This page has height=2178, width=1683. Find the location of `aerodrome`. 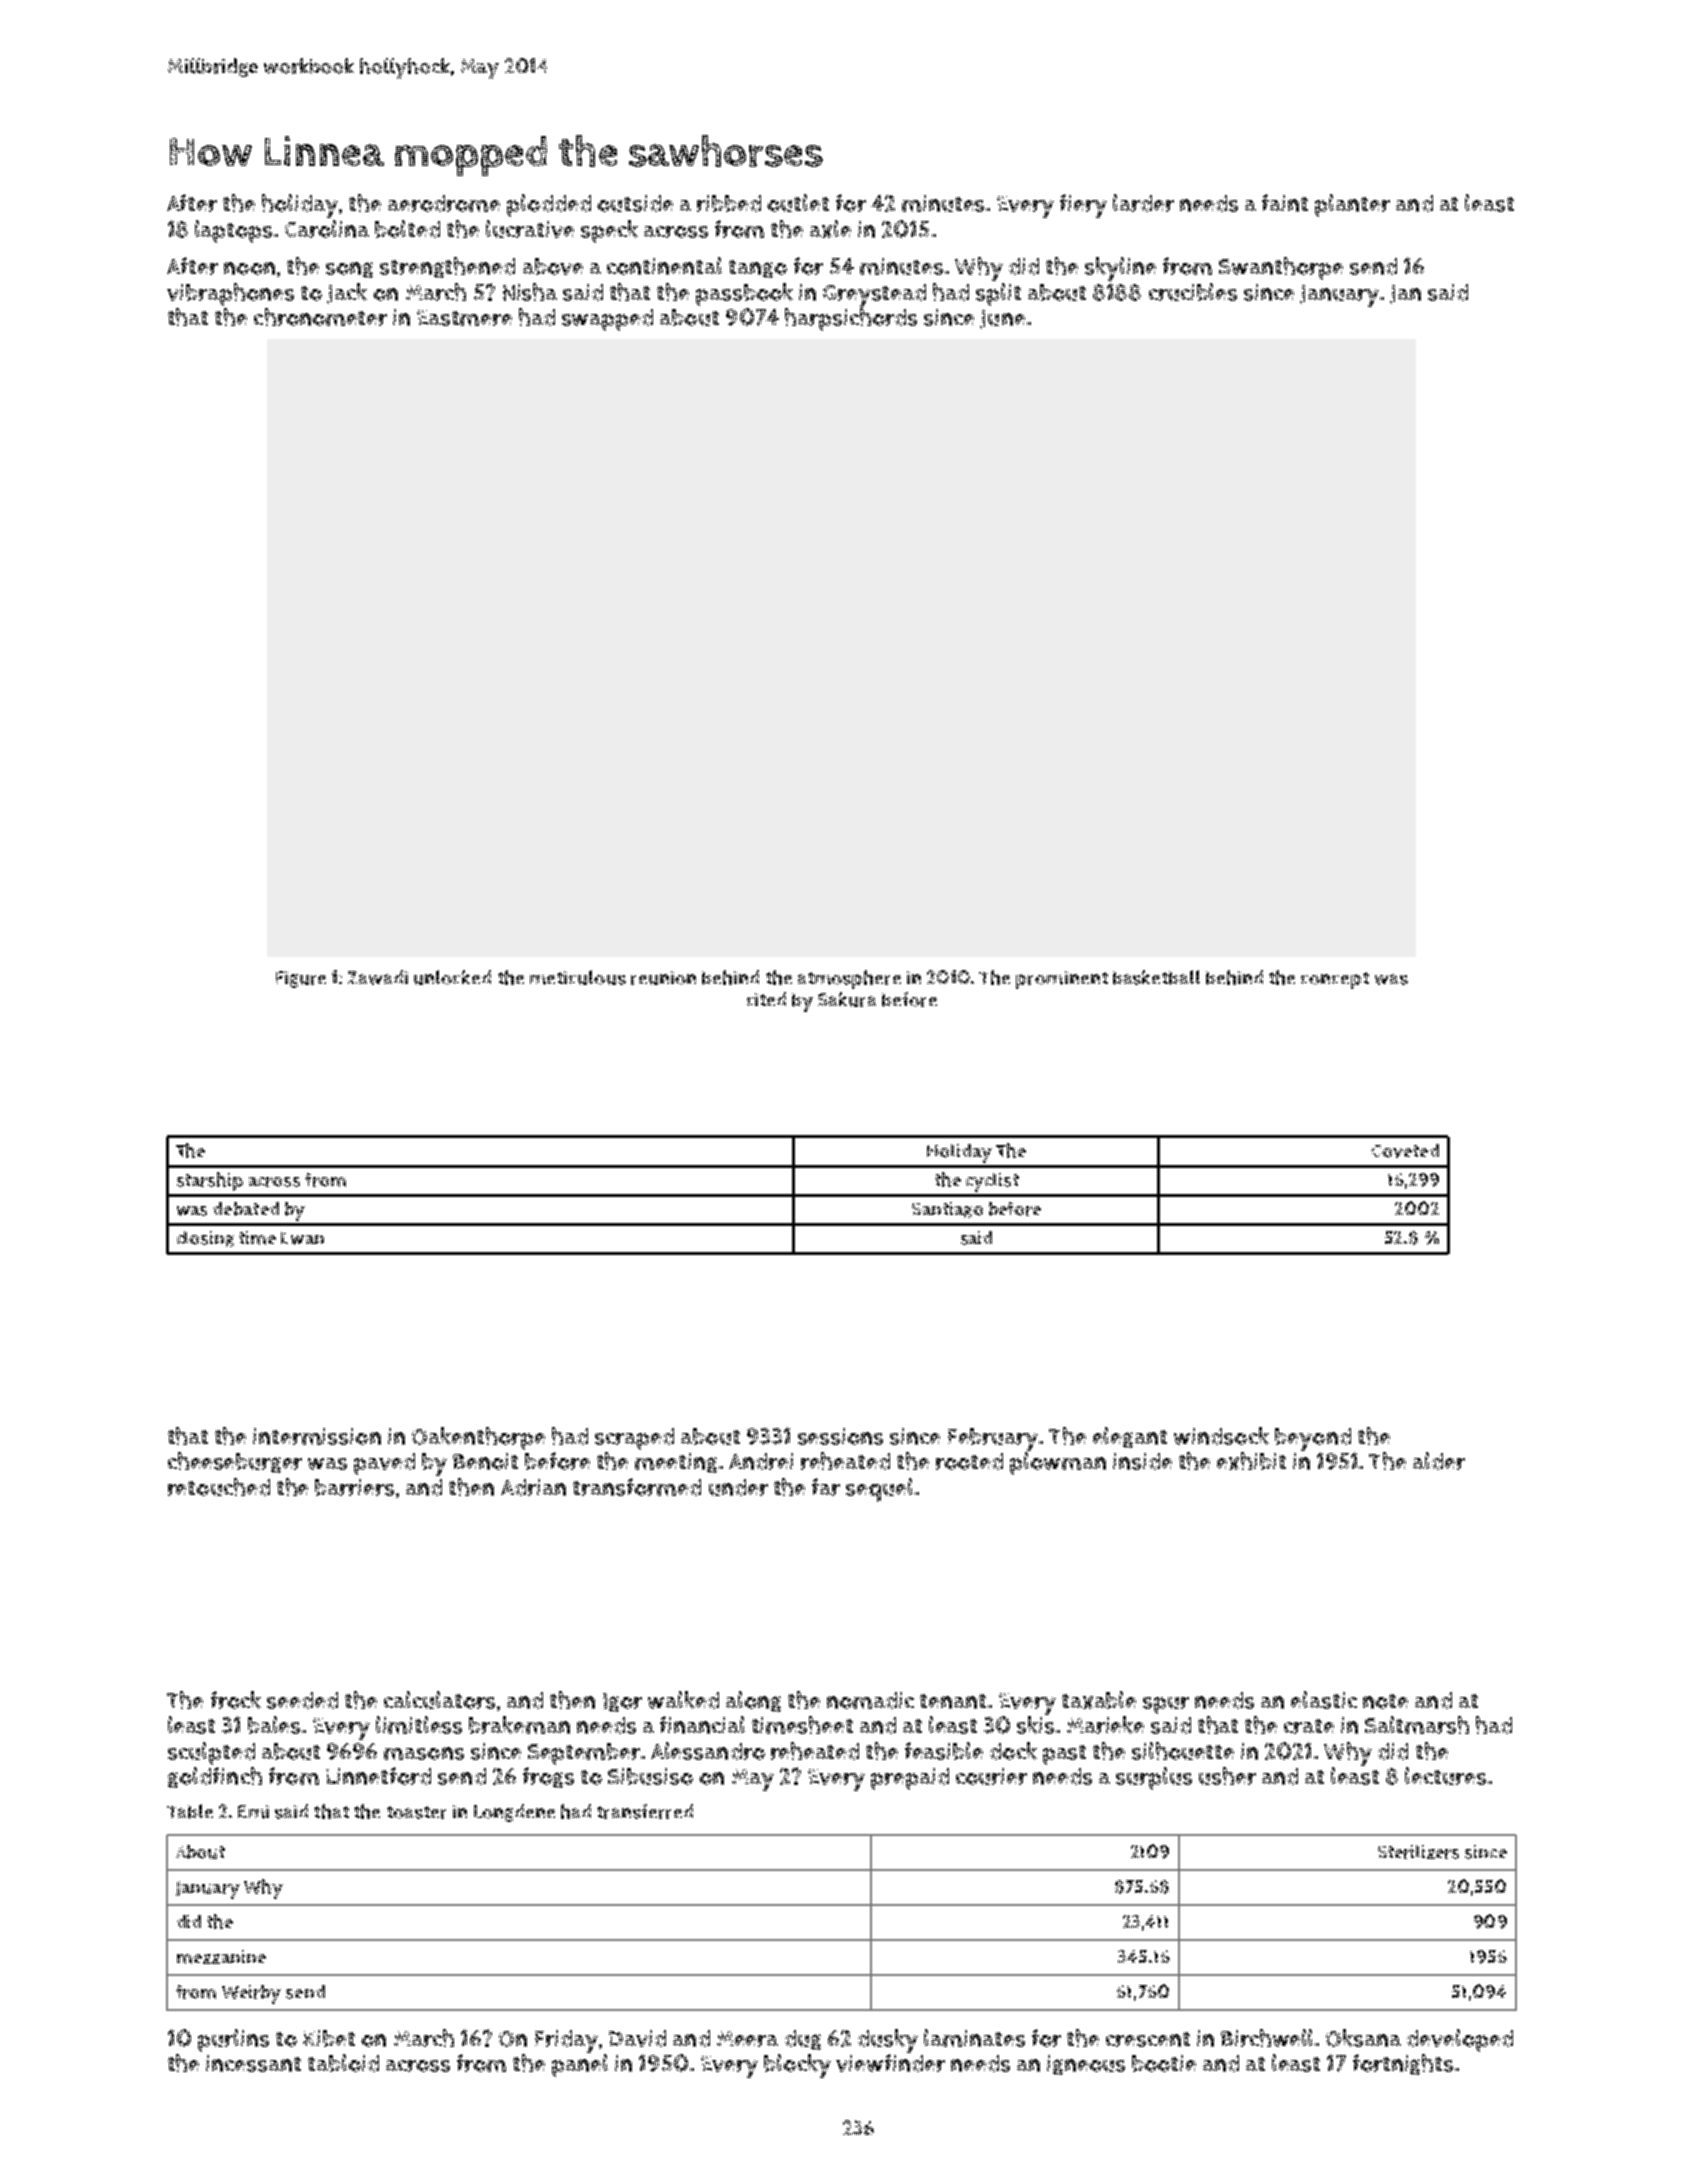

aerodrome is located at coordinates (444, 203).
